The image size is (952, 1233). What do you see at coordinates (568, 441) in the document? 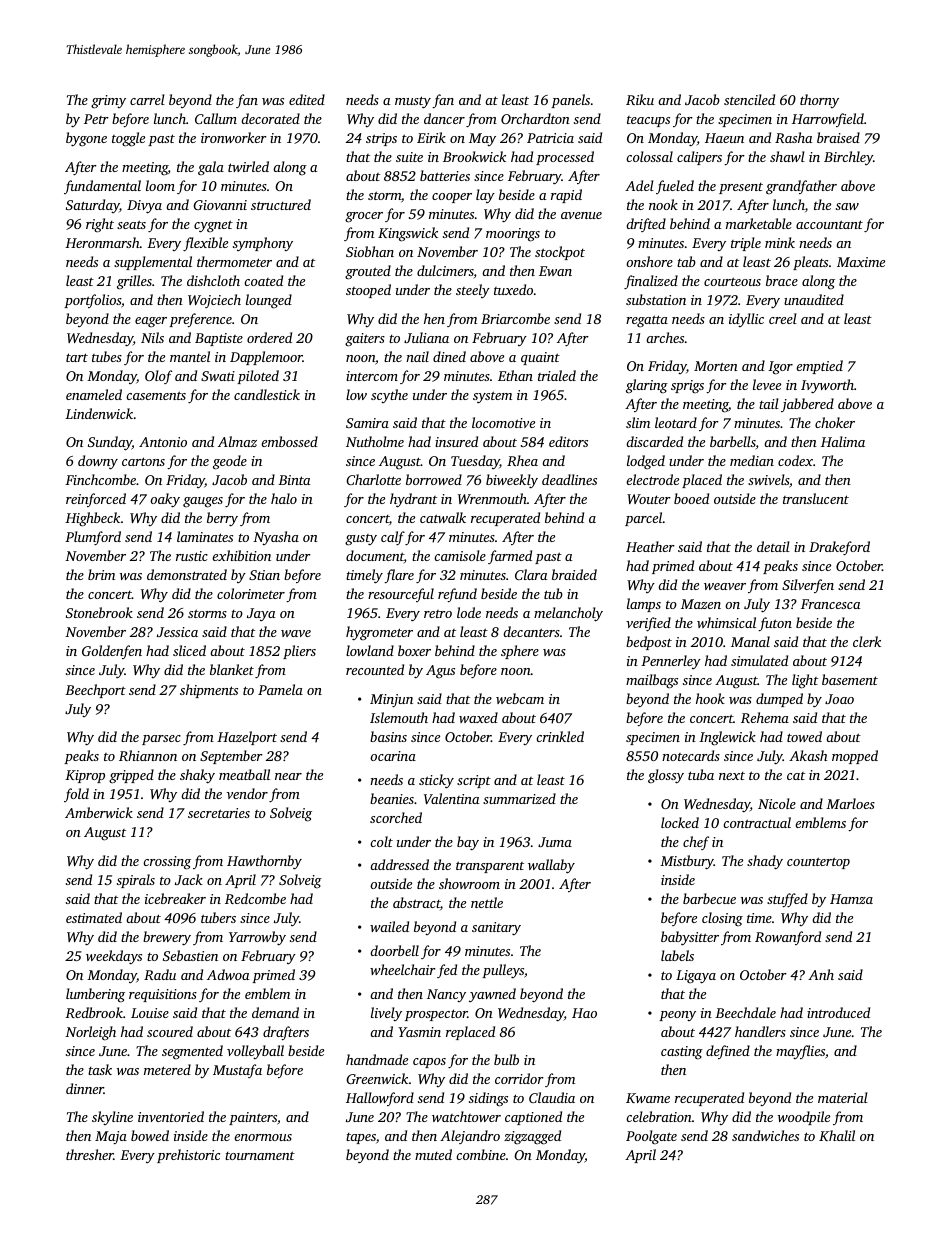
I see `editors` at bounding box center [568, 441].
